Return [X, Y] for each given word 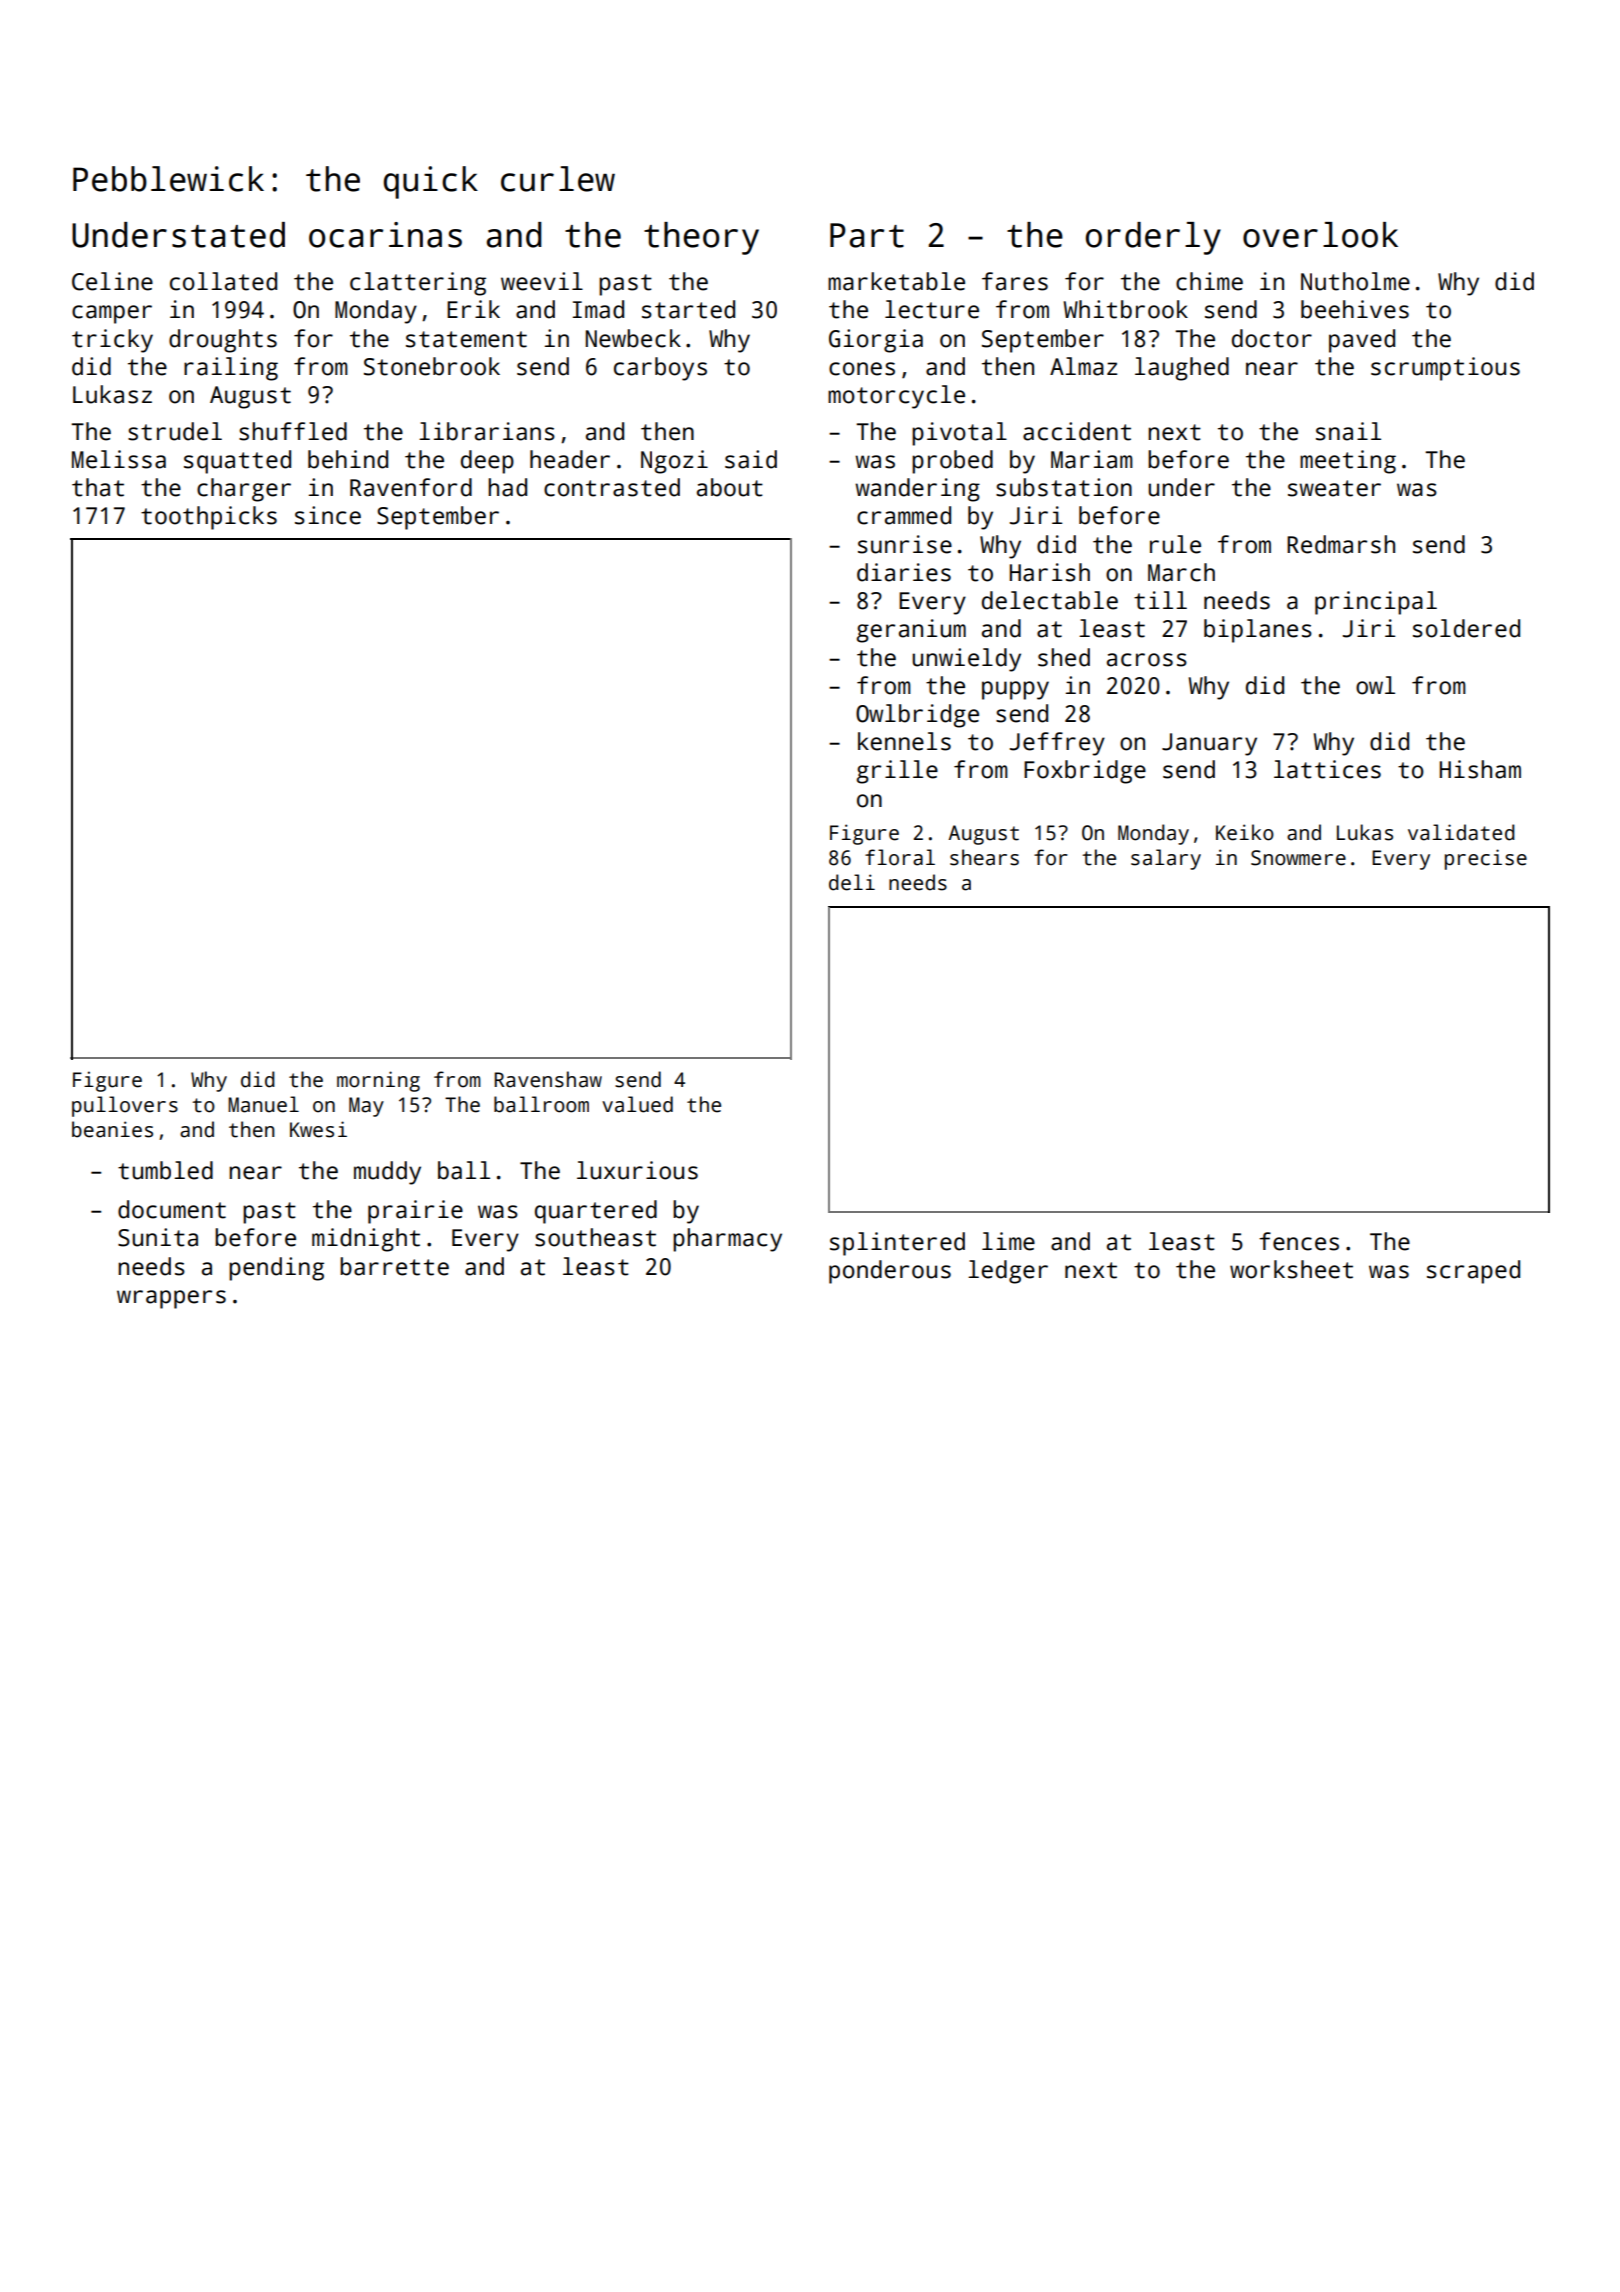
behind [348, 459]
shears [984, 857]
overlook [1320, 235]
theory [701, 238]
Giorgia [876, 341]
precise [1486, 859]
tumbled [165, 1170]
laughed [1182, 369]
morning [378, 1081]
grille [897, 772]
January [1209, 744]
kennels [904, 741]
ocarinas [385, 235]
